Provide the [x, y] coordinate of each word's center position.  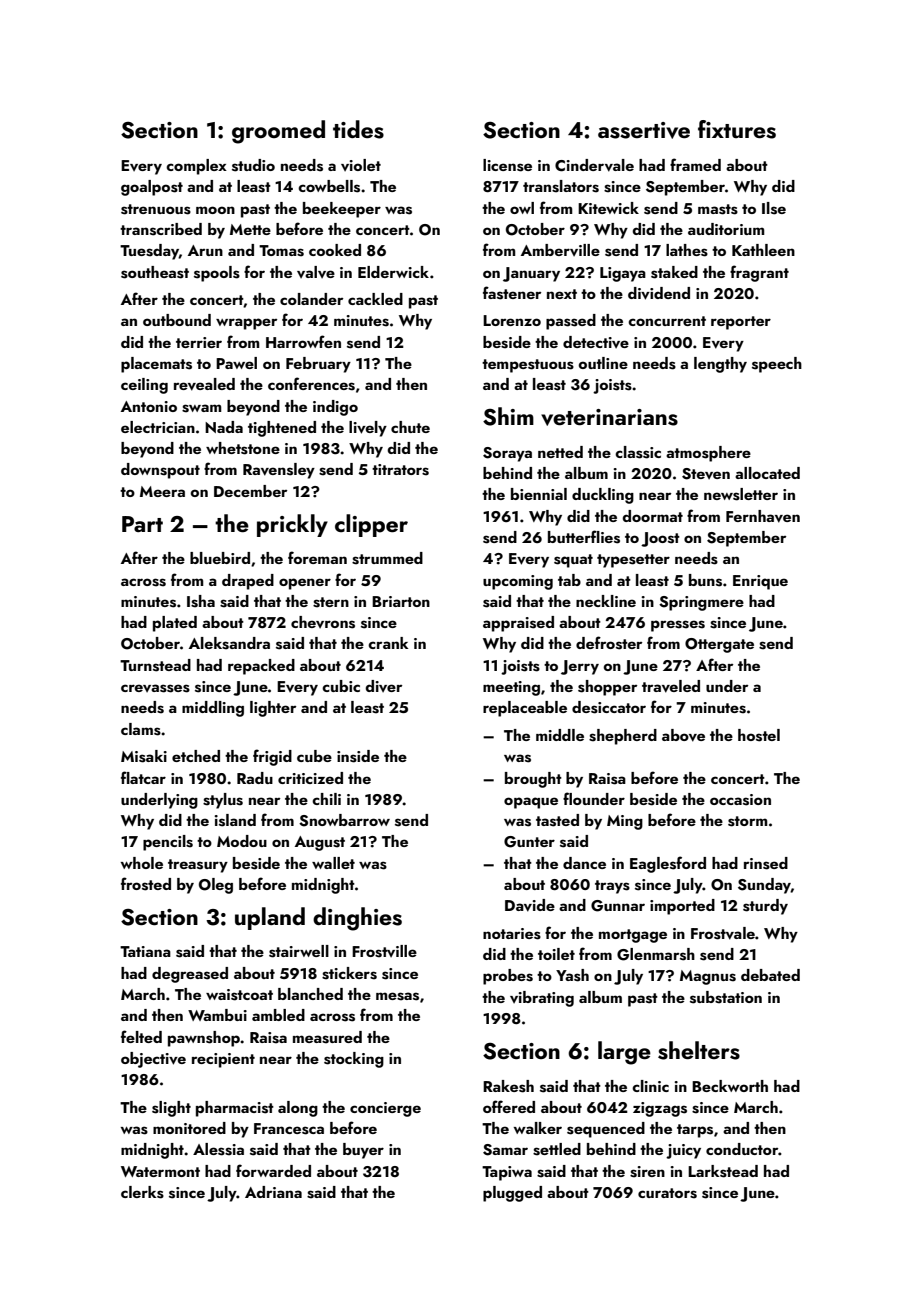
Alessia [218, 1149]
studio [253, 165]
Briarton [401, 601]
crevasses [155, 688]
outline [603, 363]
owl [522, 208]
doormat [652, 516]
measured [327, 1037]
